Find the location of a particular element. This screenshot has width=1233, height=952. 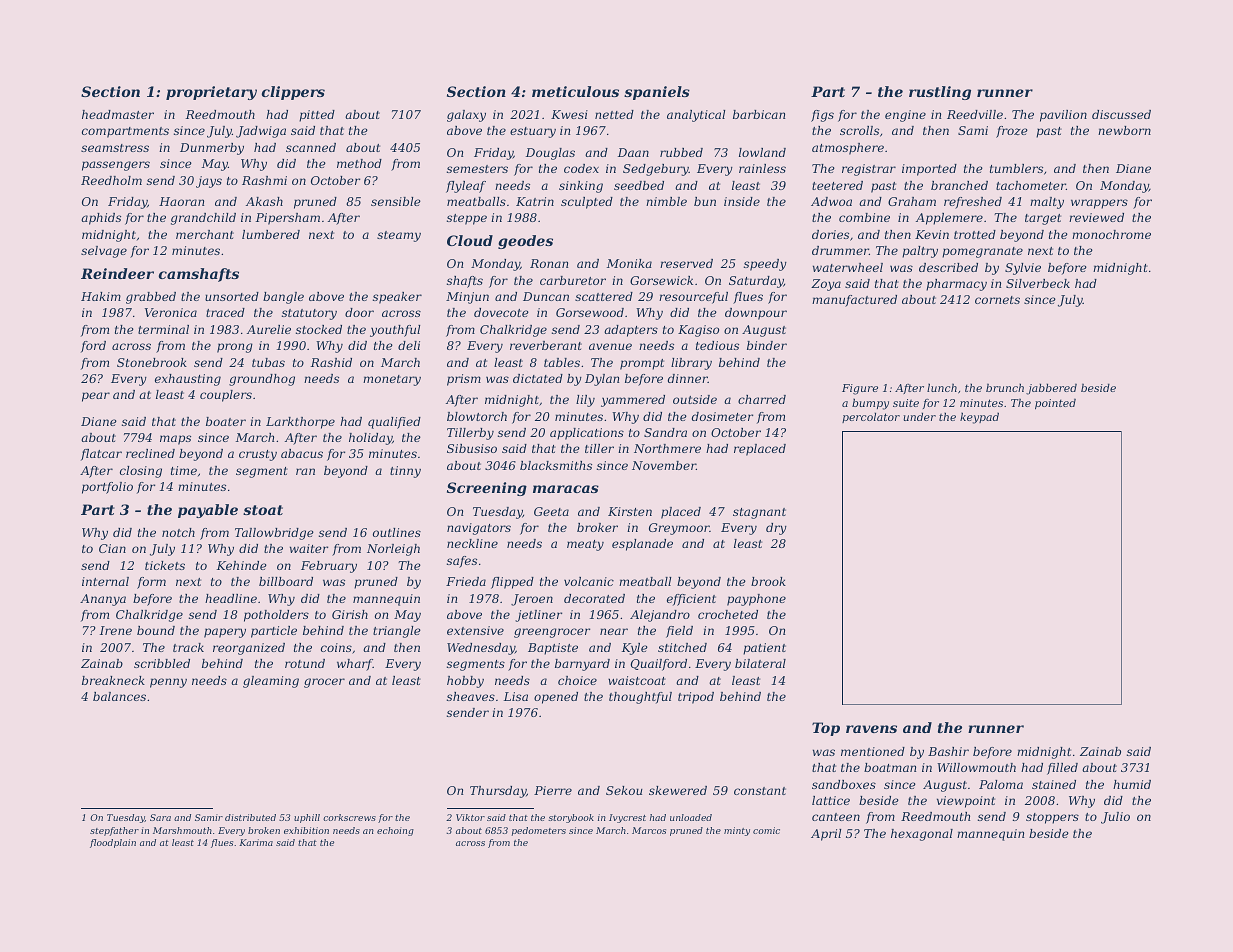

proprietary is located at coordinates (211, 93).
